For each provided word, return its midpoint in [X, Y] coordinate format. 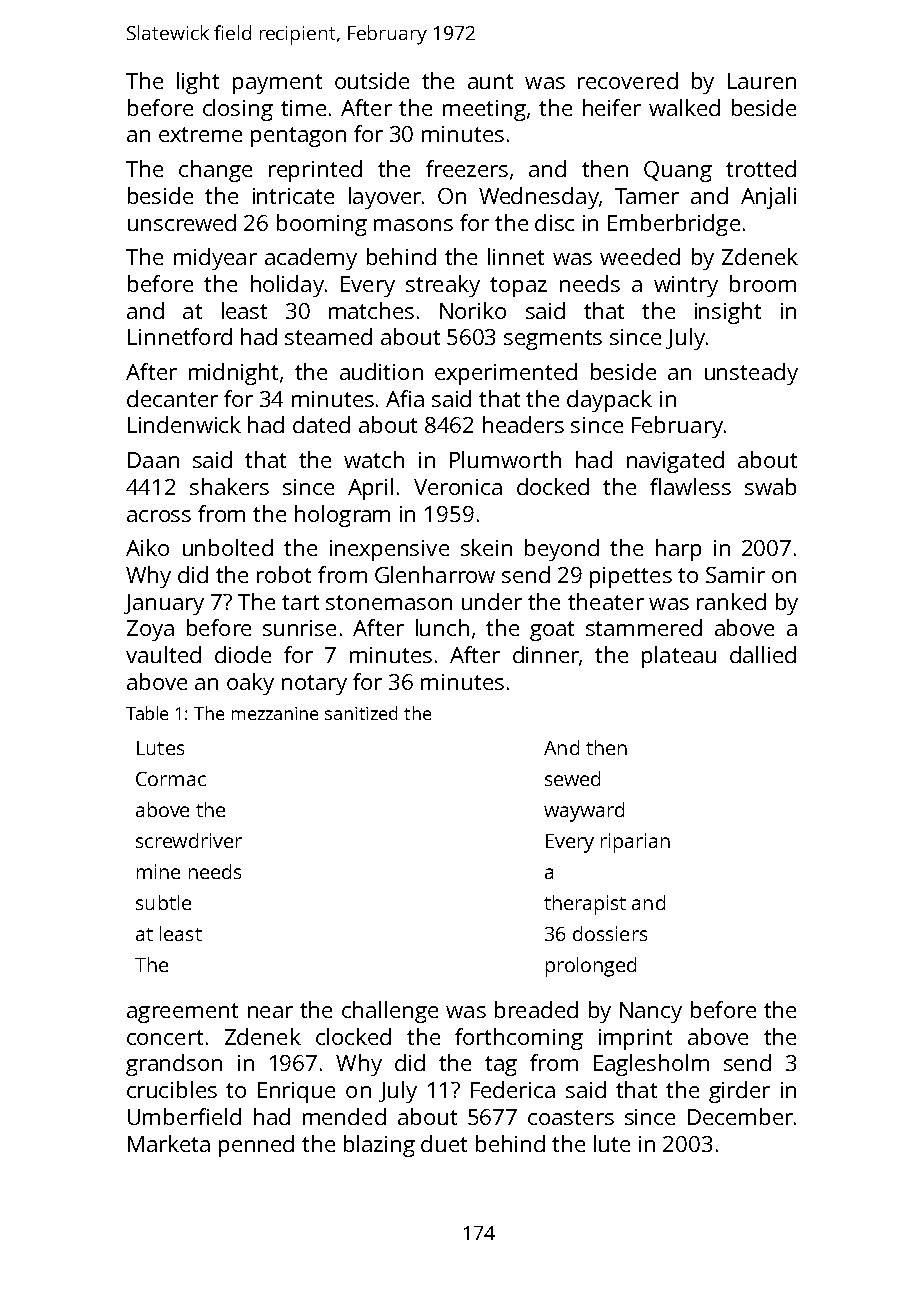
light [198, 83]
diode [243, 654]
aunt [490, 81]
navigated [675, 462]
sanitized [361, 713]
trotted [761, 168]
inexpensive [389, 550]
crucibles [172, 1089]
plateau [679, 657]
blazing [379, 1146]
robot [284, 574]
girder [739, 1092]
